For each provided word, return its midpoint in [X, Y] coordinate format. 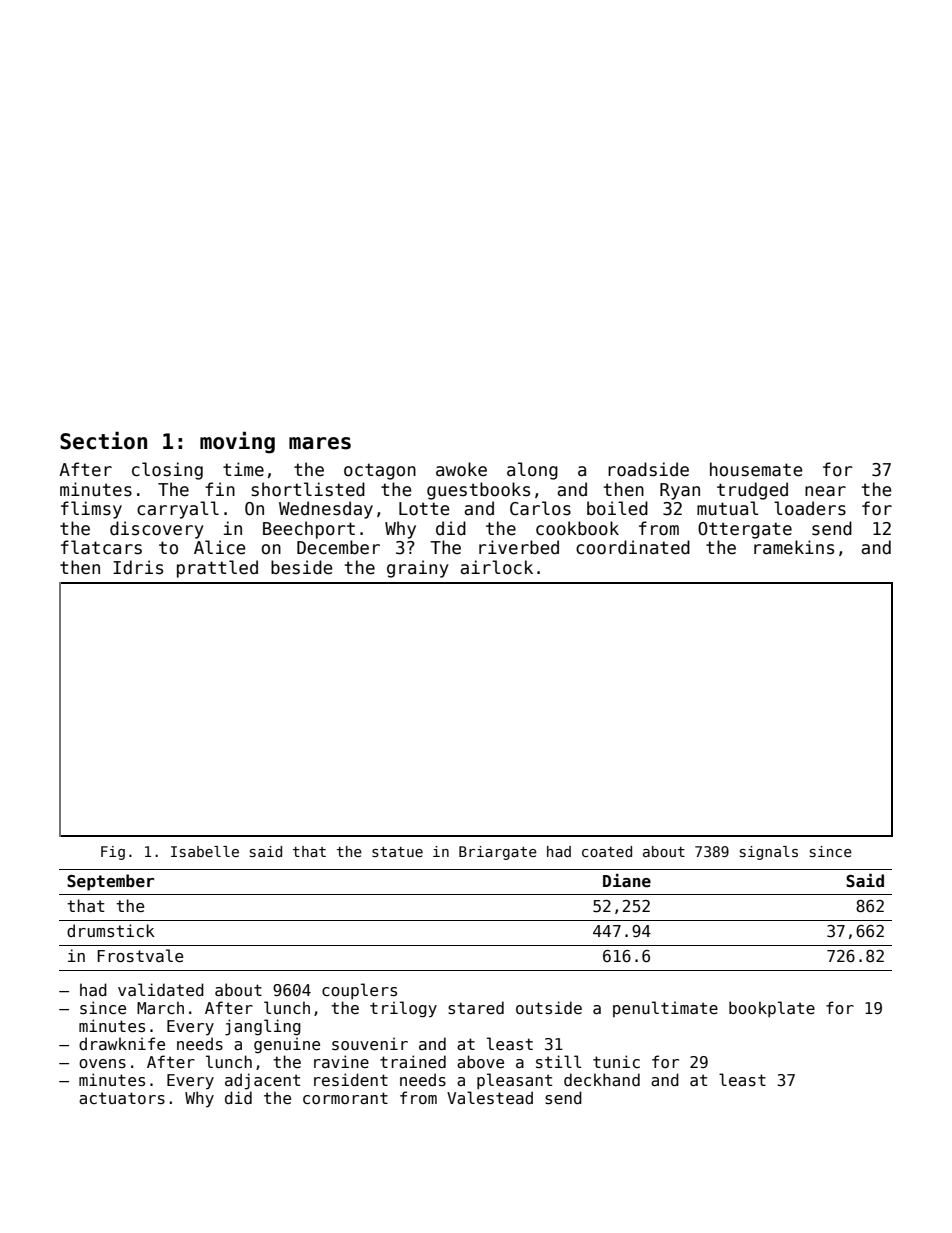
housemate [756, 469]
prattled [217, 569]
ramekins [794, 547]
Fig [113, 853]
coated [607, 851]
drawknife [122, 1043]
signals [769, 853]
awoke [461, 469]
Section [103, 441]
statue [397, 852]
